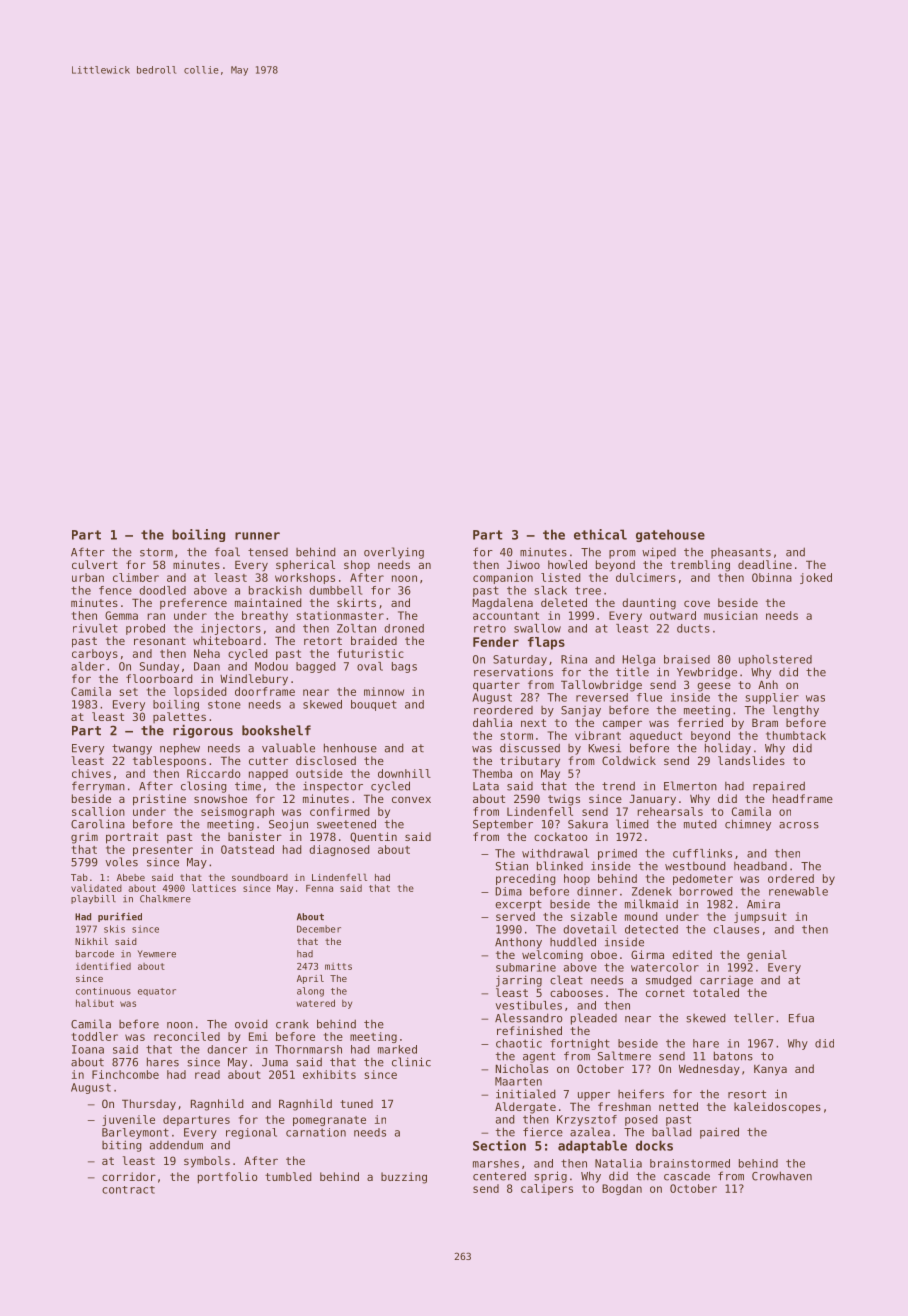 The width and height of the document is (908, 1316). I want to click on genial, so click(767, 956).
